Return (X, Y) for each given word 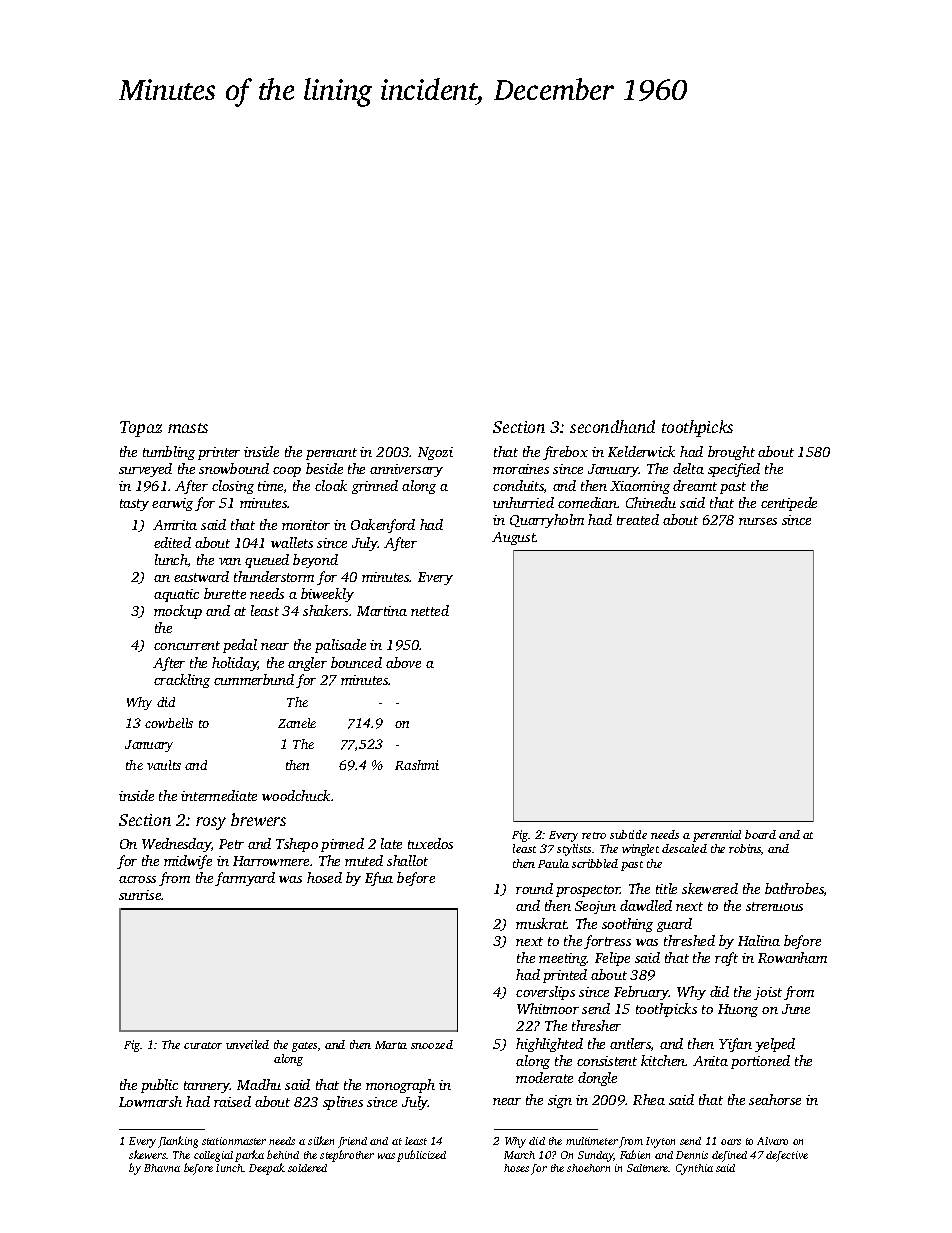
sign (560, 1101)
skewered (710, 888)
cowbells (169, 723)
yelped (775, 1045)
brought (731, 453)
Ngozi (435, 453)
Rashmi (417, 765)
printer (219, 453)
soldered (307, 1168)
